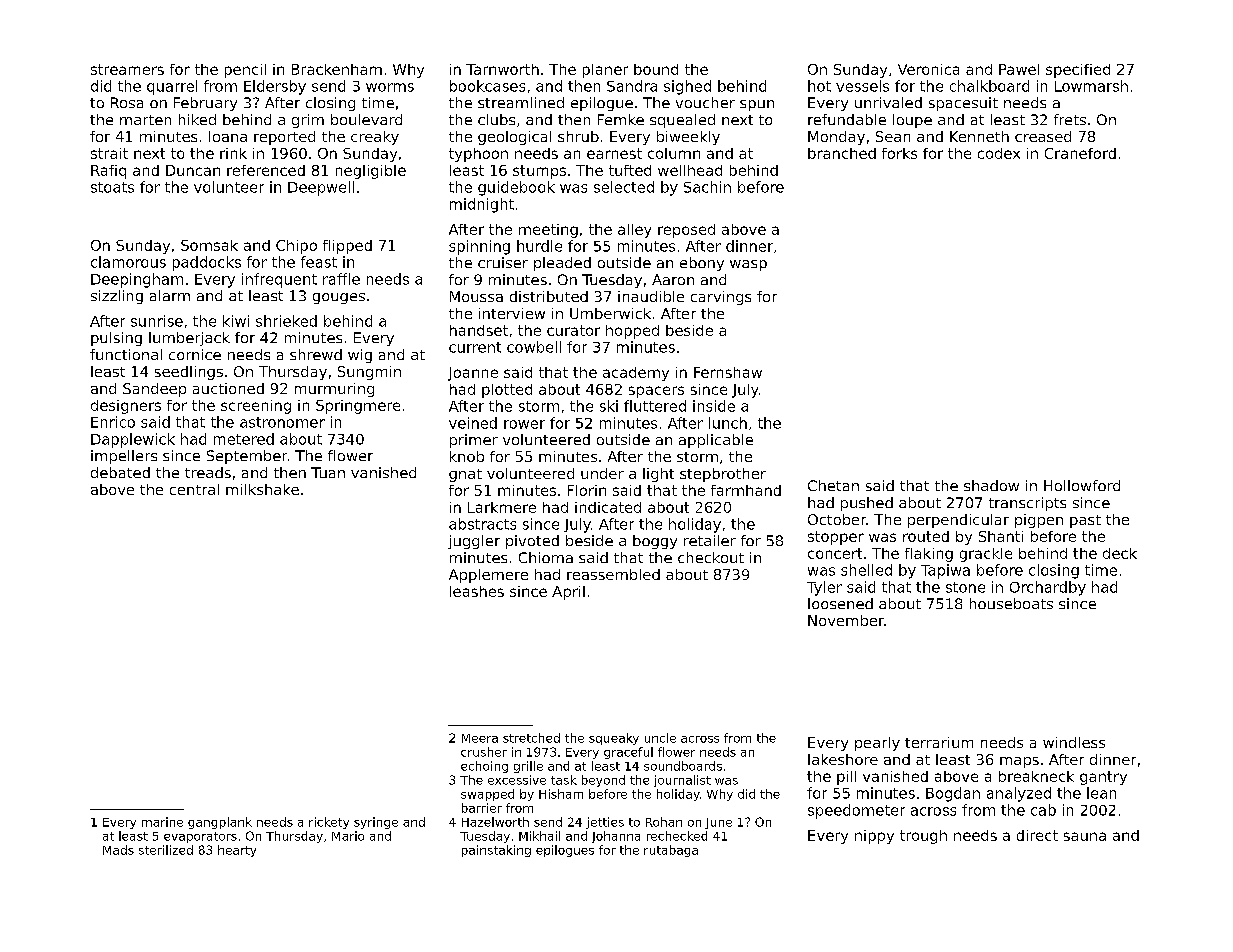 The width and height of the image is (1233, 952). Describe the element at coordinates (1011, 603) in the image. I see `houseboats` at that location.
